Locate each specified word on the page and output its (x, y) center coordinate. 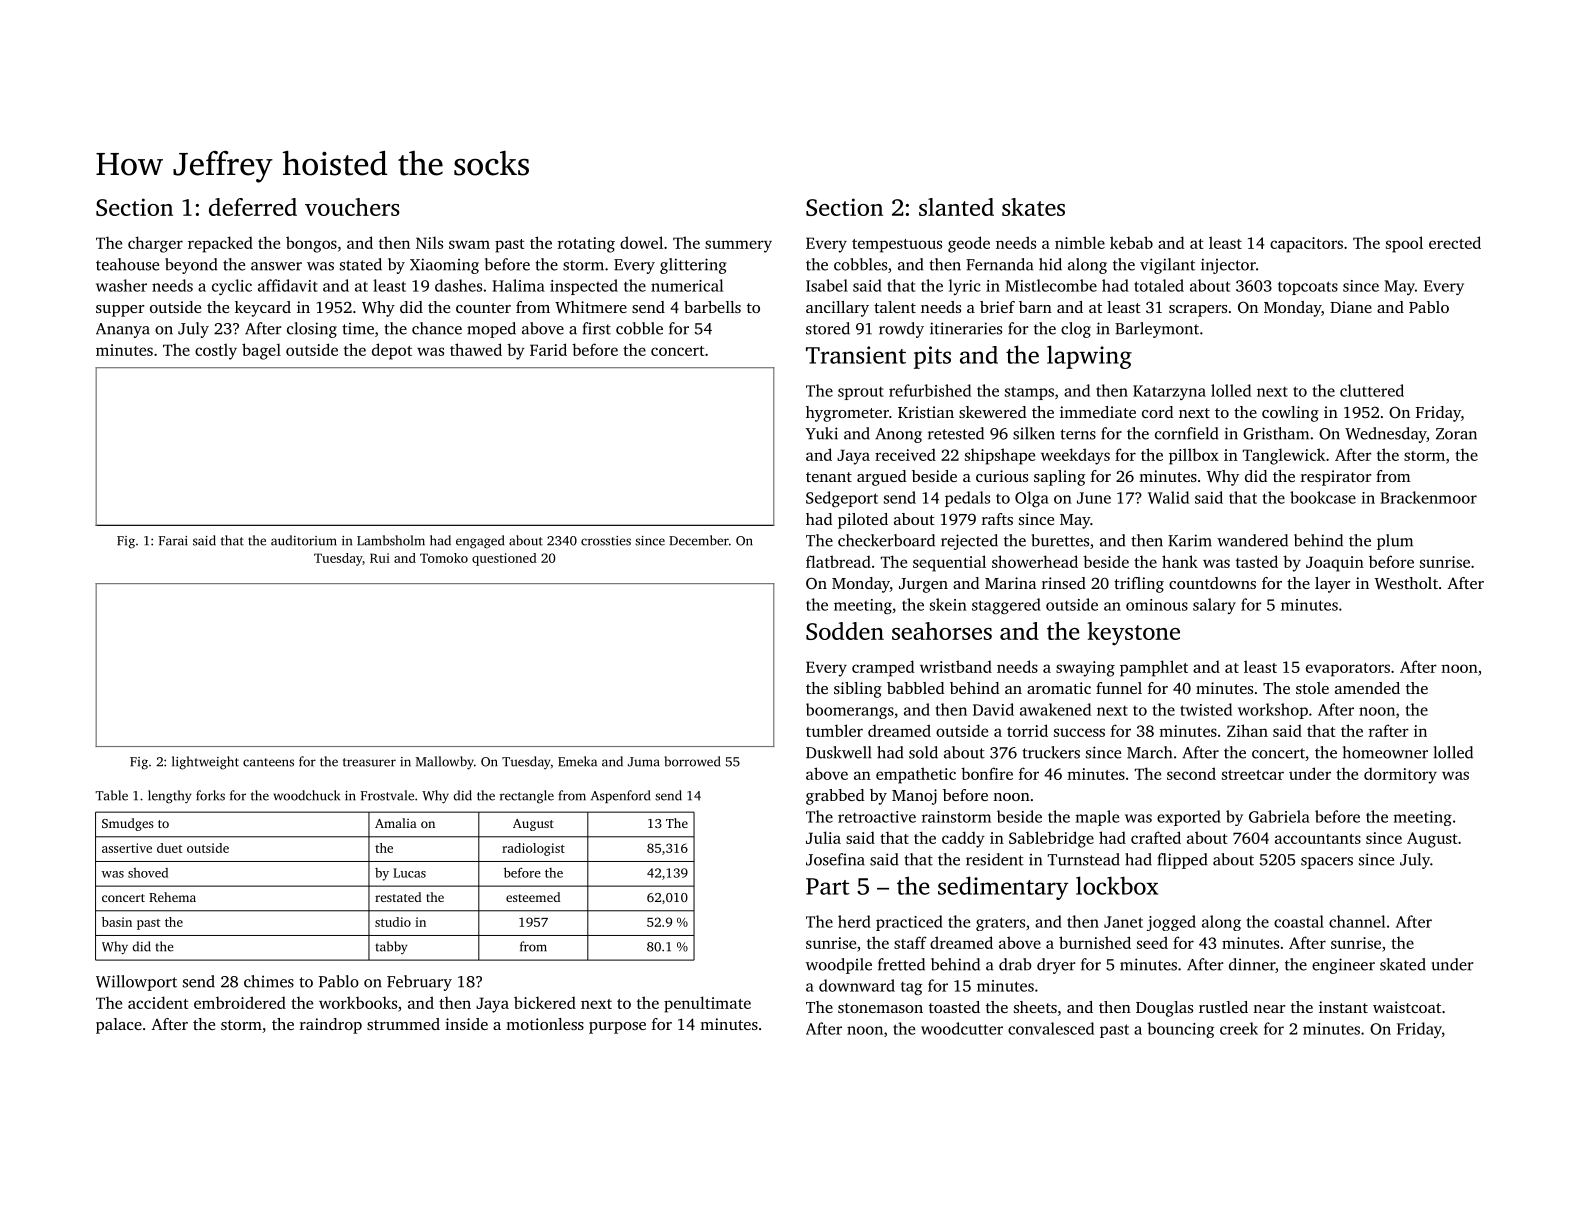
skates (1033, 207)
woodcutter (962, 1028)
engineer (1343, 966)
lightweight (205, 763)
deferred (253, 207)
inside (466, 1024)
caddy (963, 839)
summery (738, 246)
